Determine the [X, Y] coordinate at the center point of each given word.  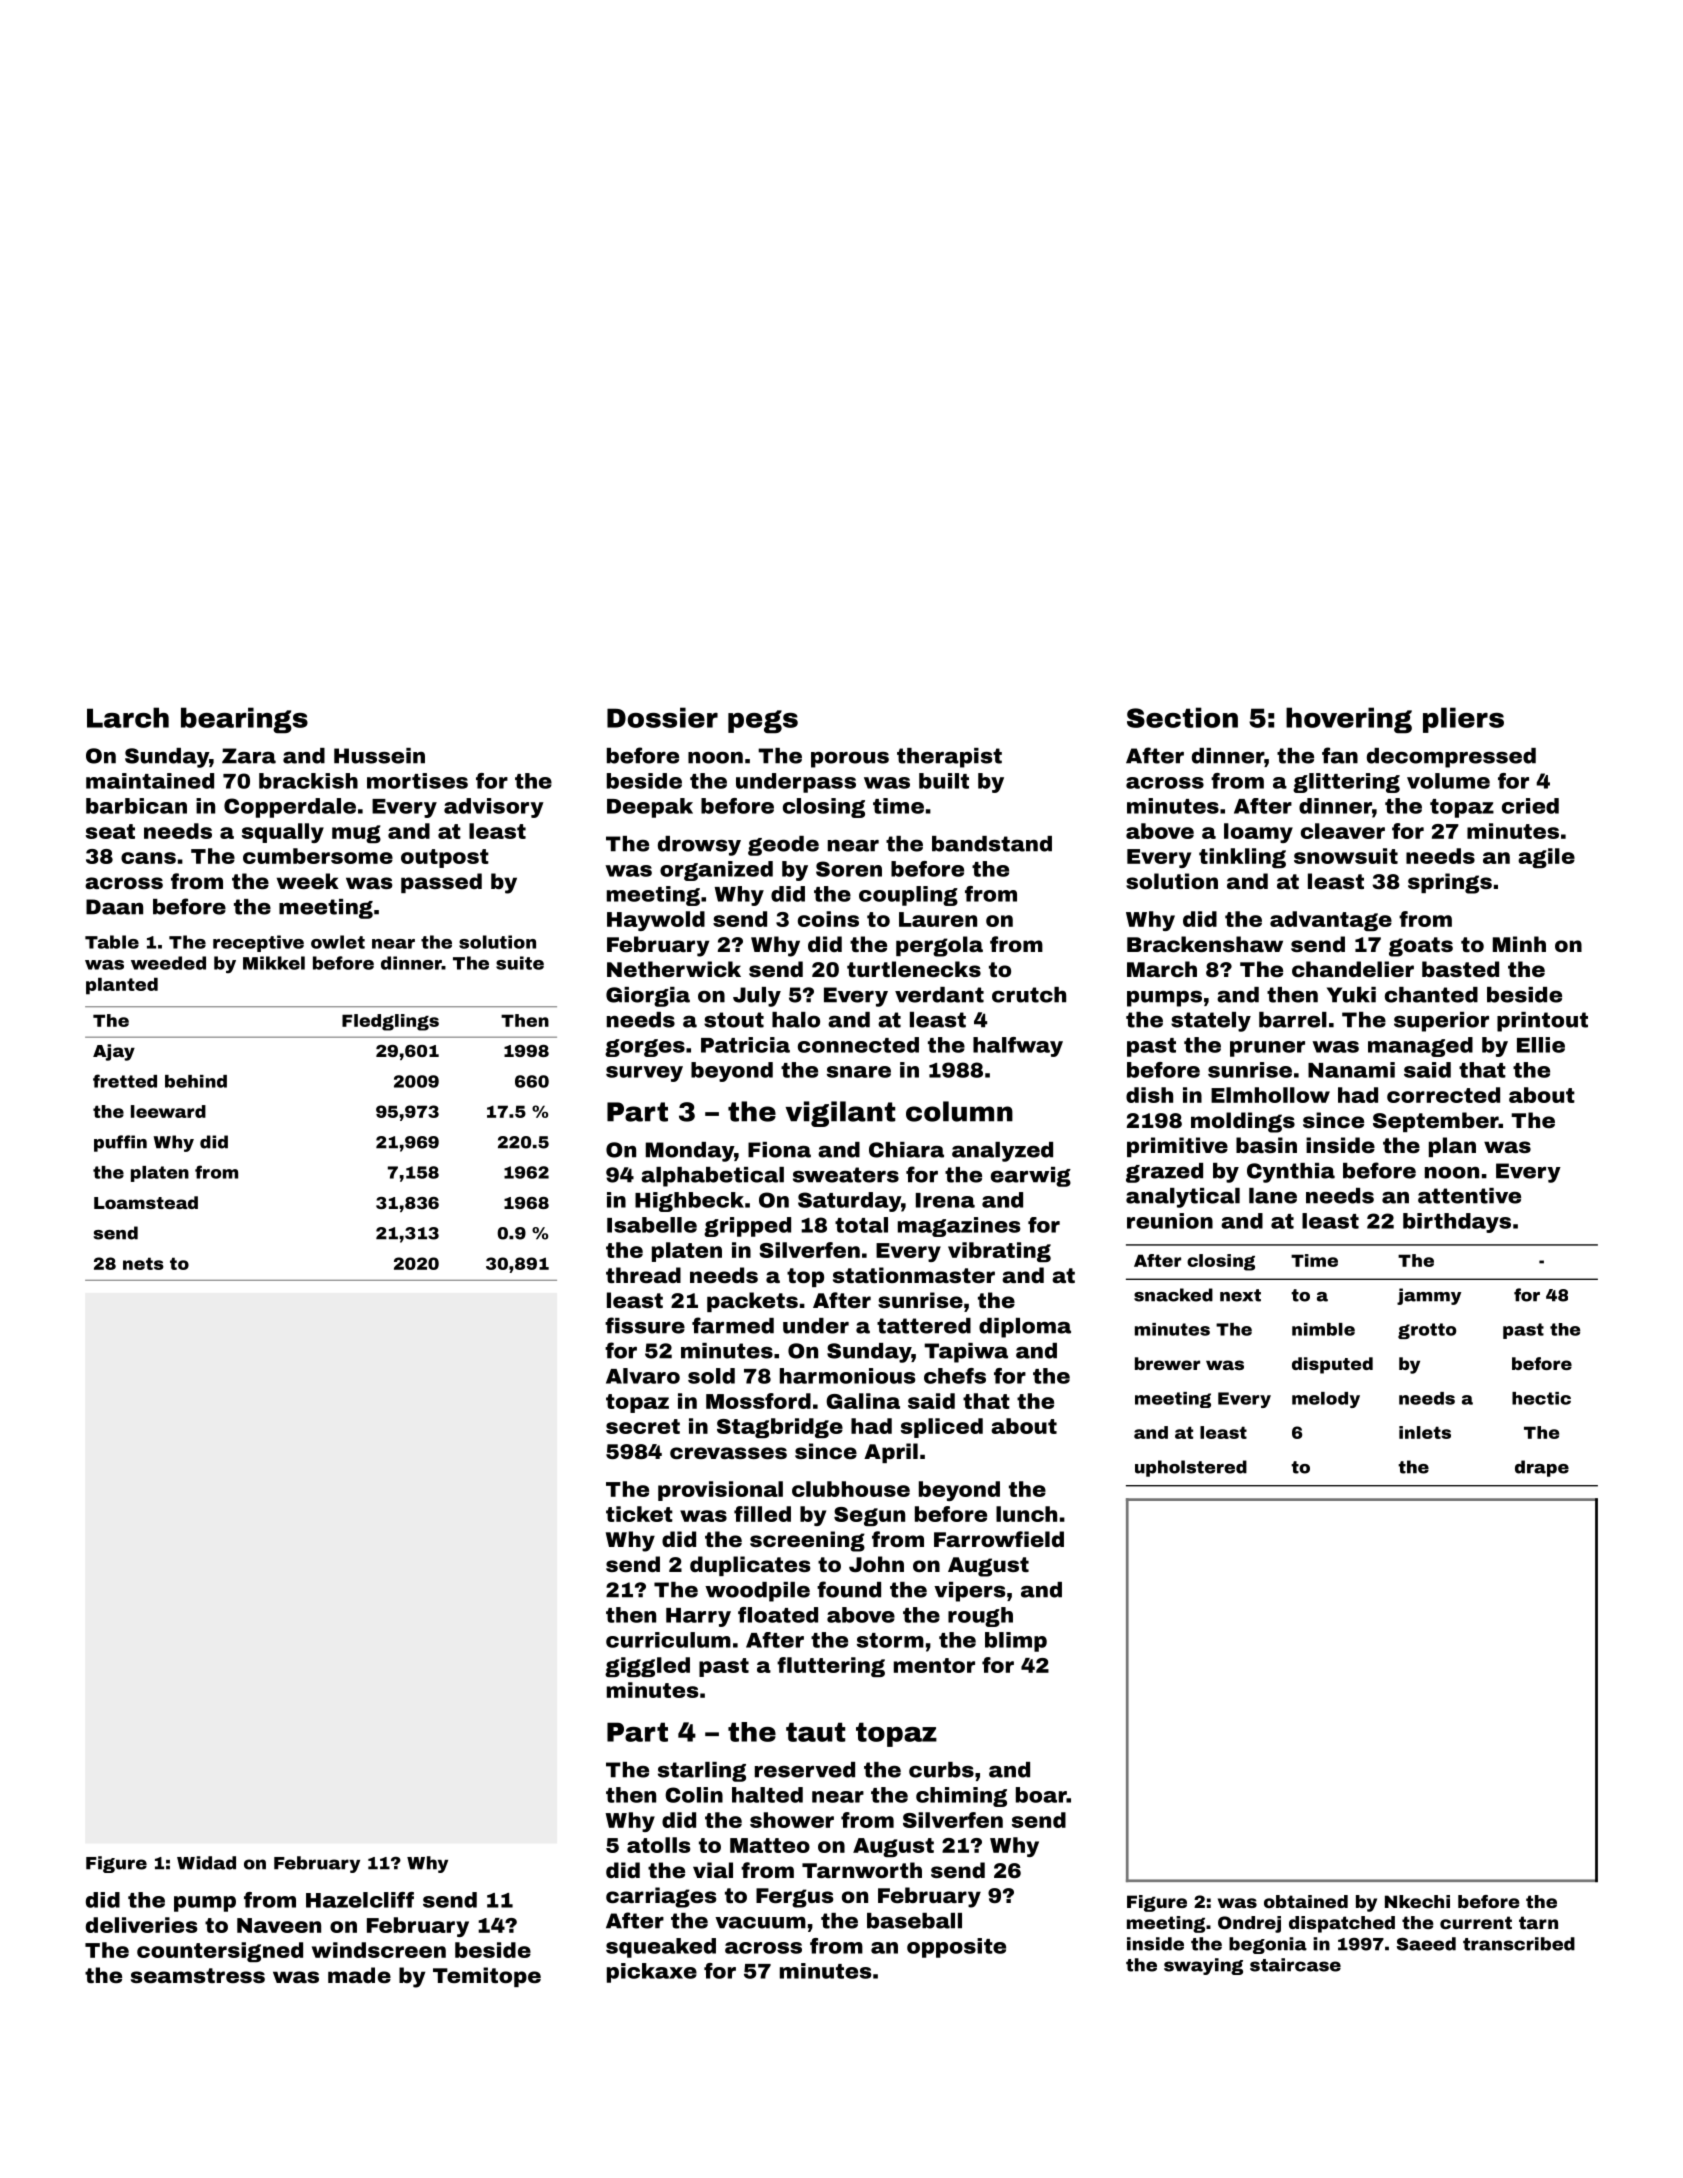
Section [1182, 717]
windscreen [379, 1950]
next [1240, 1295]
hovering [1349, 720]
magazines [959, 1227]
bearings [244, 720]
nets [143, 1263]
